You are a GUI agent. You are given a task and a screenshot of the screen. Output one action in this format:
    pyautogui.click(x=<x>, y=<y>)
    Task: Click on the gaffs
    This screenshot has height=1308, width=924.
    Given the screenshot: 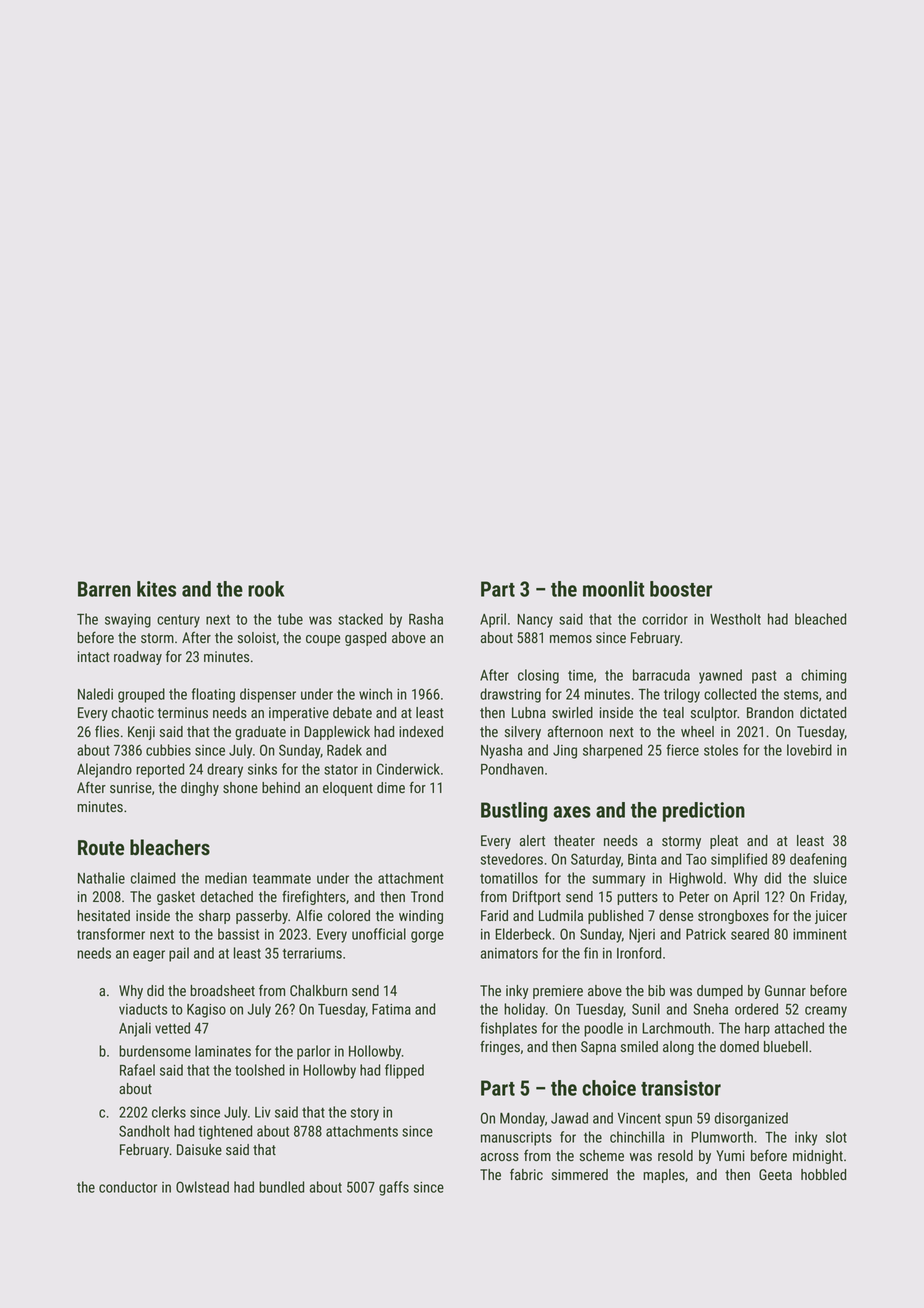 What is the action you would take?
    pyautogui.click(x=394, y=1188)
